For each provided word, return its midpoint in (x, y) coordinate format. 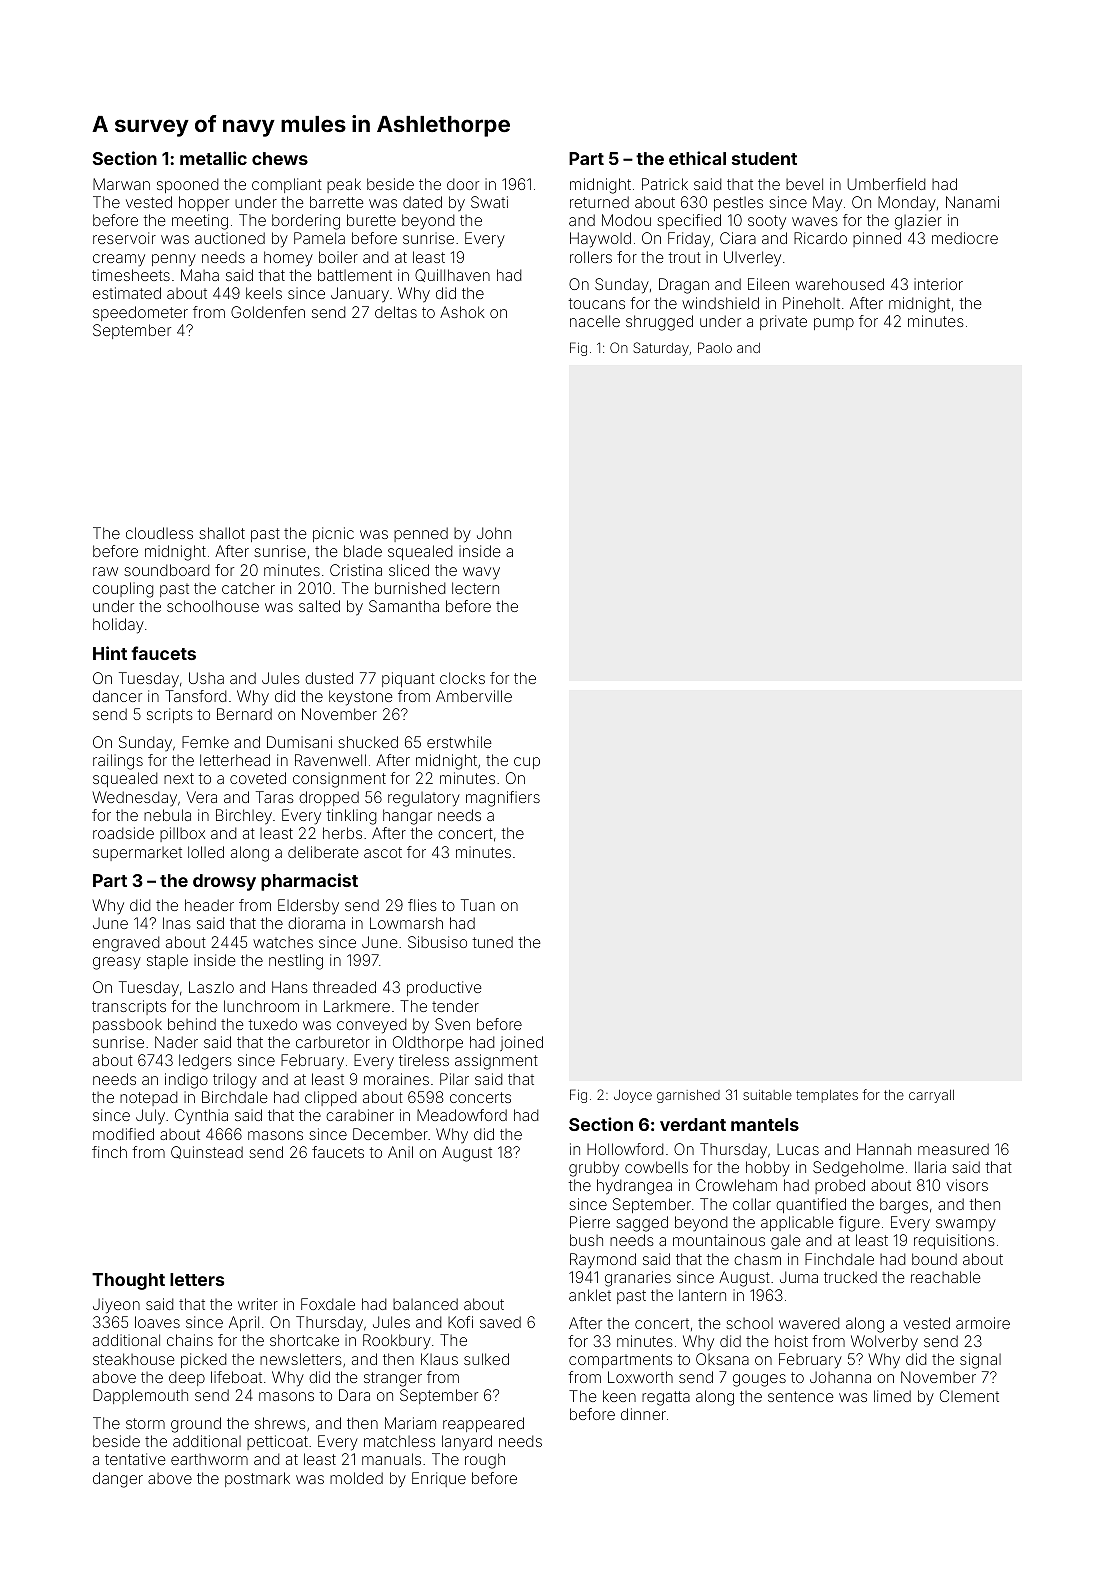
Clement (969, 1396)
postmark (257, 1479)
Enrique (439, 1479)
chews (280, 158)
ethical (697, 158)
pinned (877, 239)
